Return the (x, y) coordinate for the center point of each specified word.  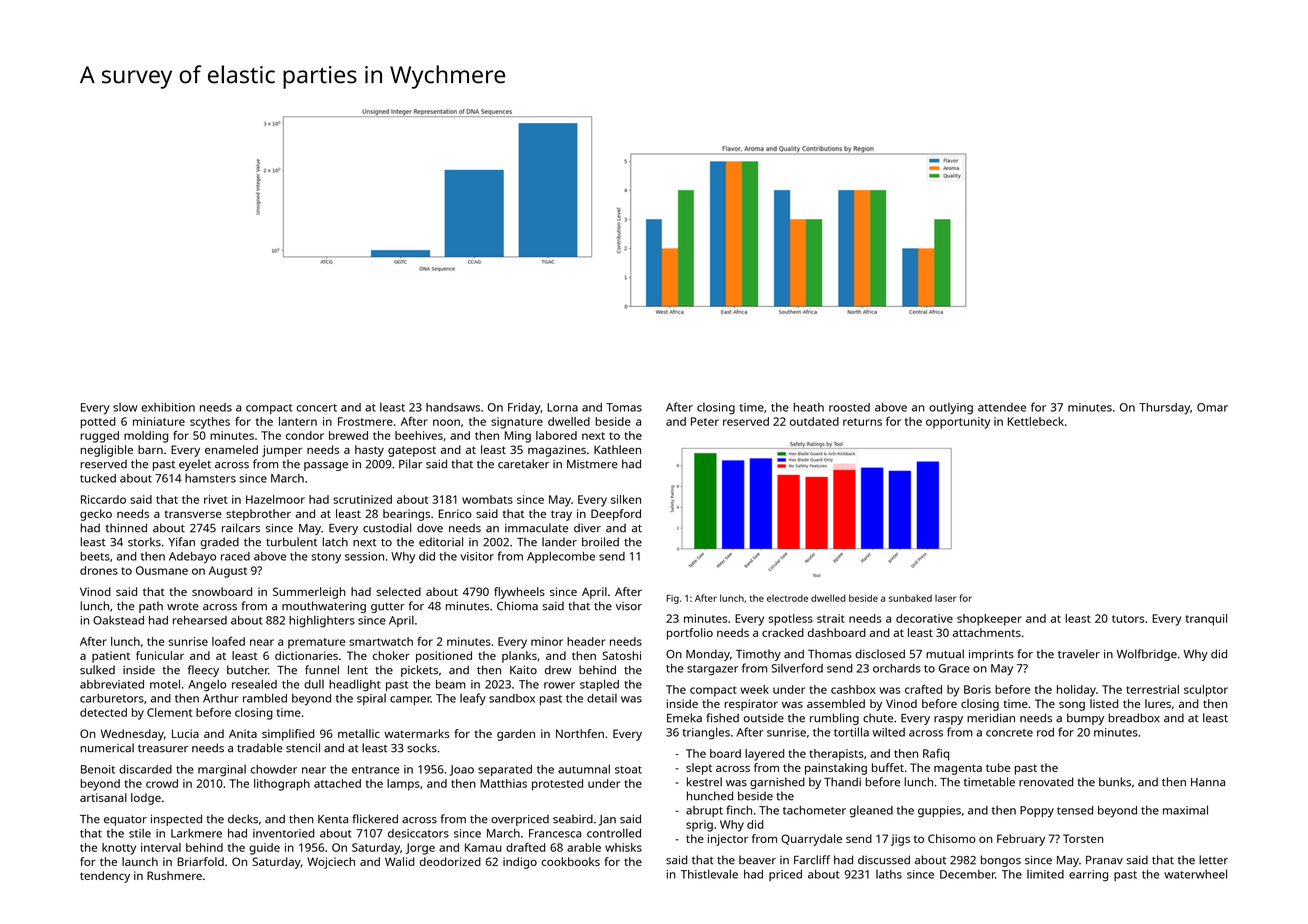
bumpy (1085, 719)
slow (125, 407)
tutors (1128, 619)
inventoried (284, 833)
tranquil (1206, 620)
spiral (371, 699)
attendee (1002, 407)
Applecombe (561, 557)
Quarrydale (811, 840)
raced (235, 556)
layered (765, 755)
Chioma (517, 606)
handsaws (453, 407)
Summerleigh (309, 593)
